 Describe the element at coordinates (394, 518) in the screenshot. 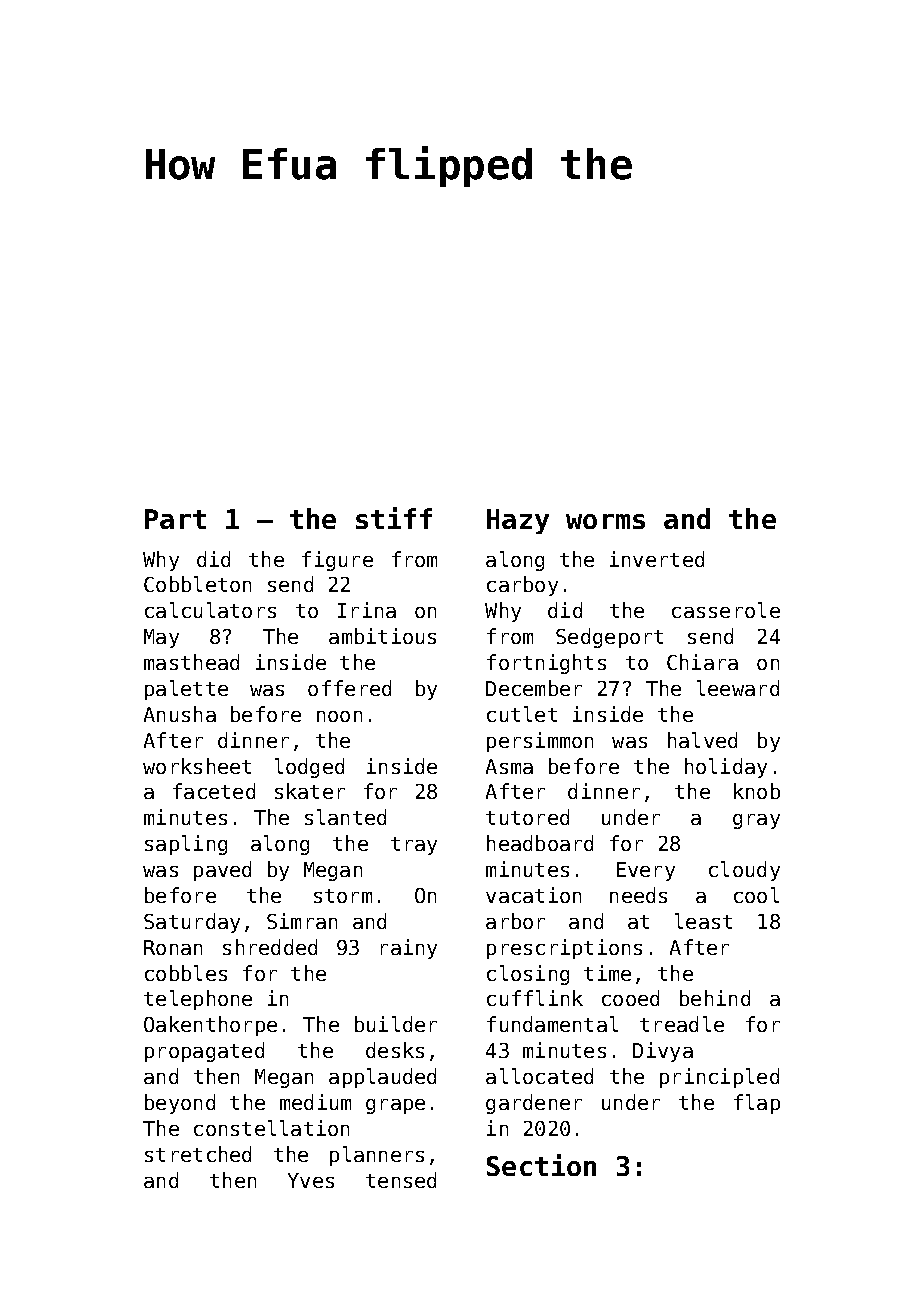

I see `stiff` at that location.
